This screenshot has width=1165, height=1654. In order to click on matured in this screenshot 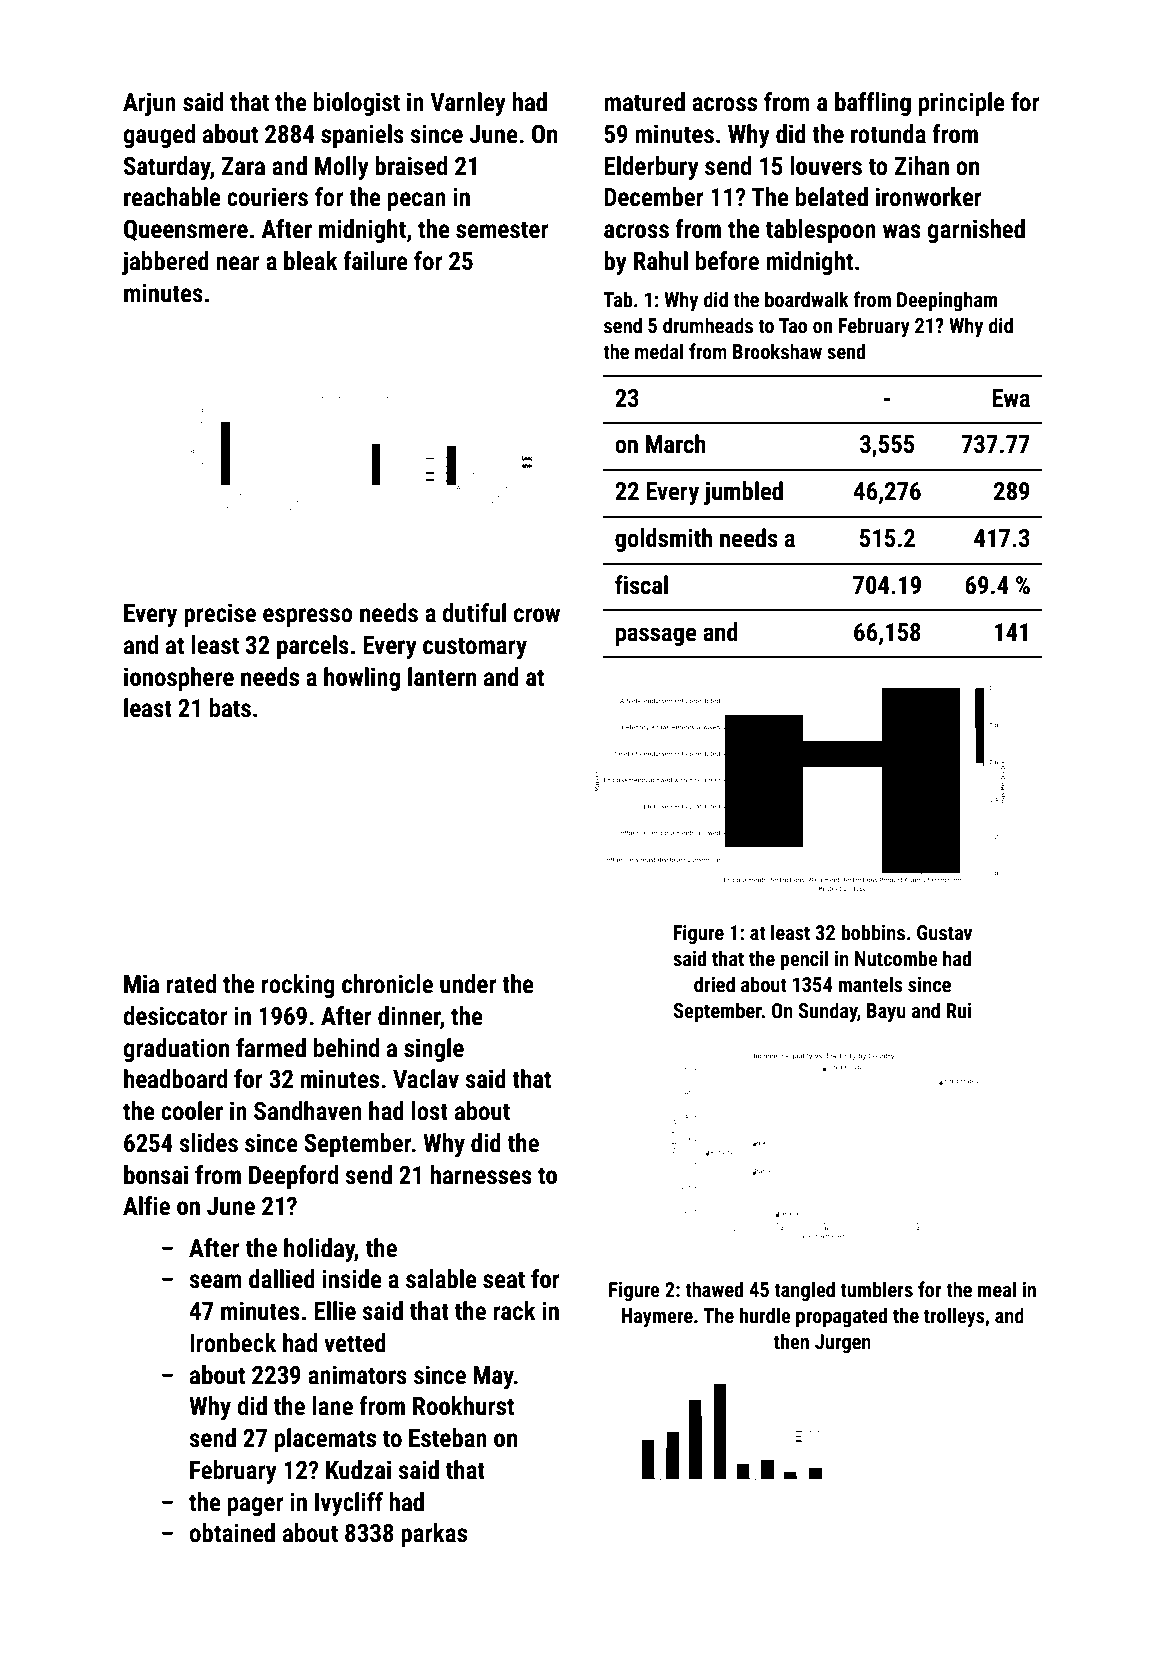, I will do `click(644, 102)`.
